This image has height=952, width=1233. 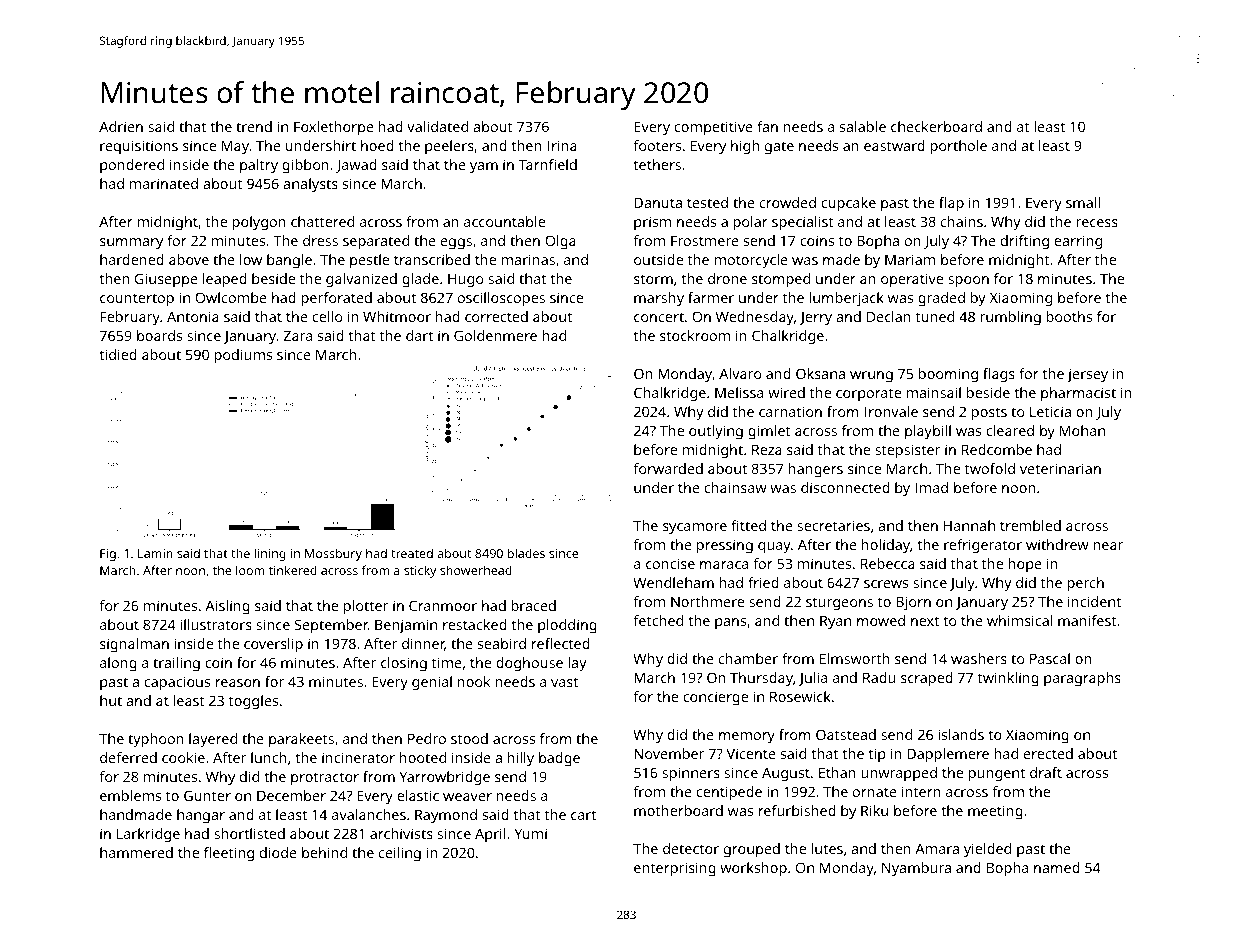 What do you see at coordinates (495, 335) in the image?
I see `Goldenmere` at bounding box center [495, 335].
